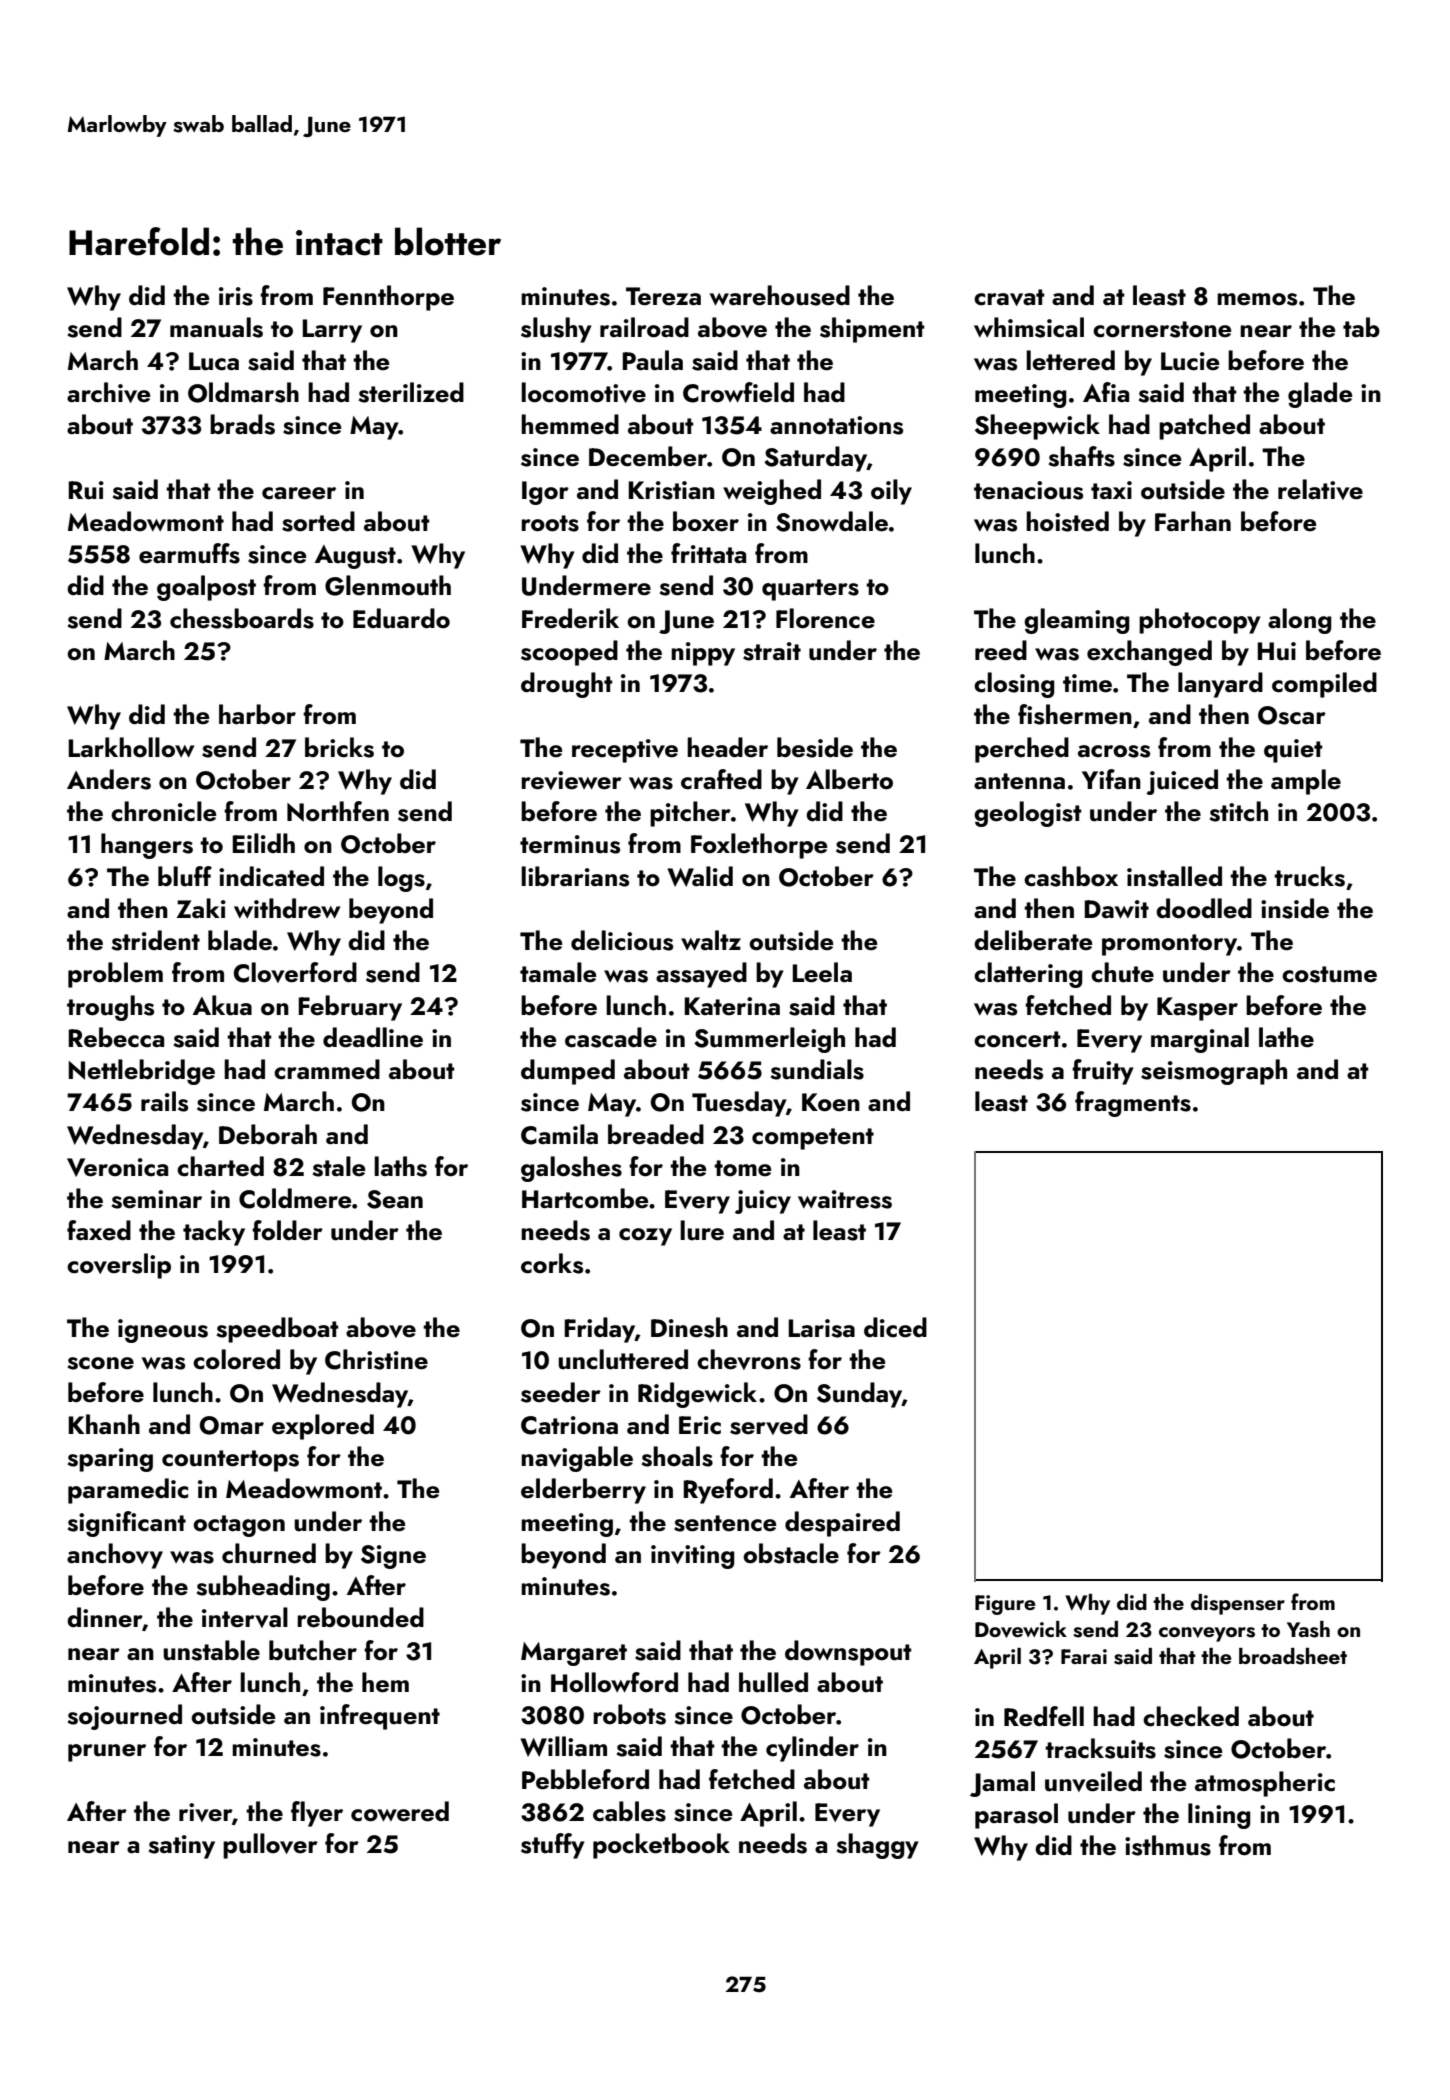 Image resolution: width=1450 pixels, height=2100 pixels. I want to click on unveiled, so click(1093, 1781).
